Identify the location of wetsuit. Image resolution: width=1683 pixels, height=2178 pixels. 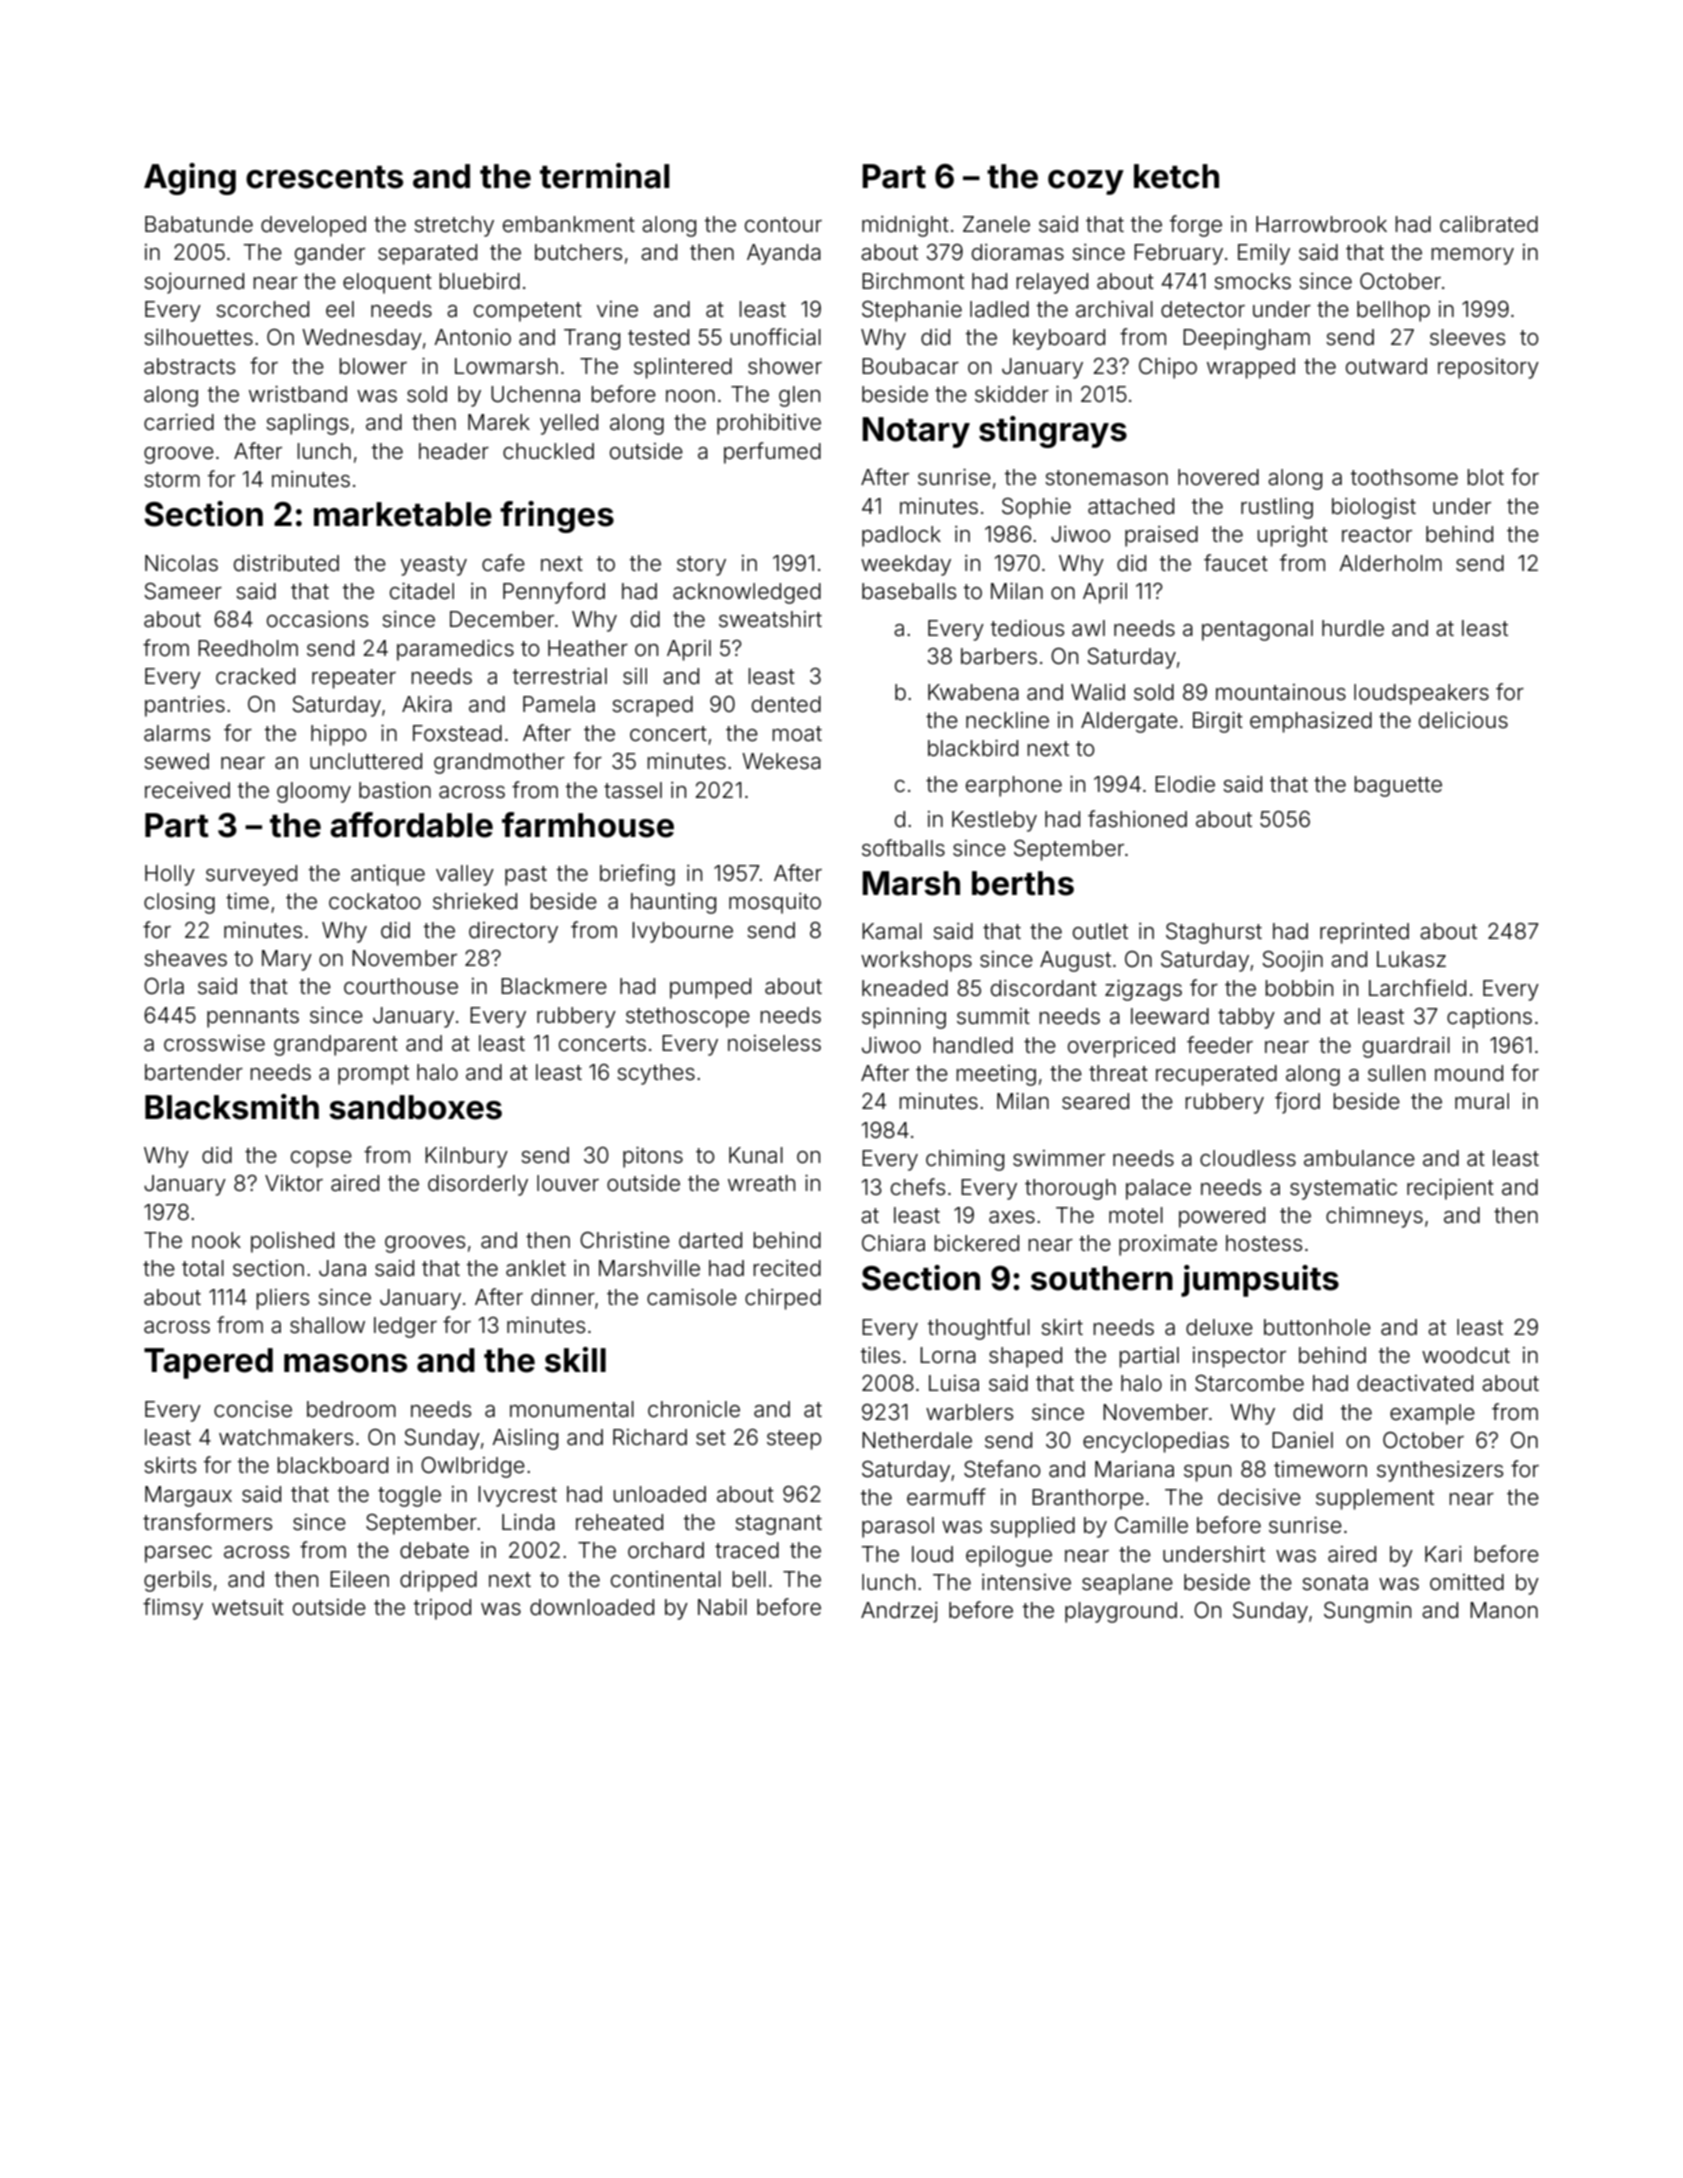
(248, 1607).
